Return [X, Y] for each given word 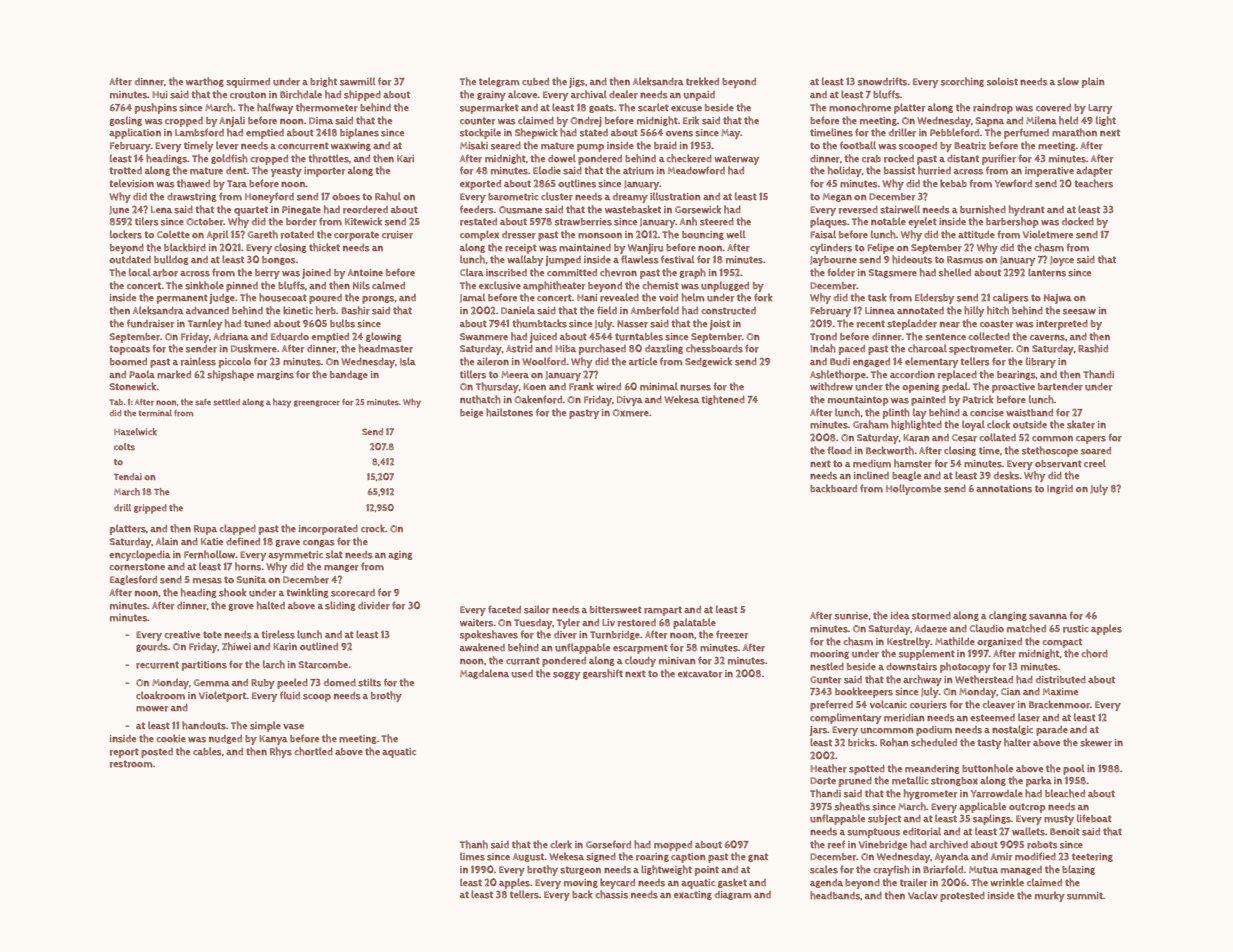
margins [275, 375]
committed [572, 273]
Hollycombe [913, 489]
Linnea [880, 310]
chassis [611, 894]
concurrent [303, 146]
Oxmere [631, 413]
